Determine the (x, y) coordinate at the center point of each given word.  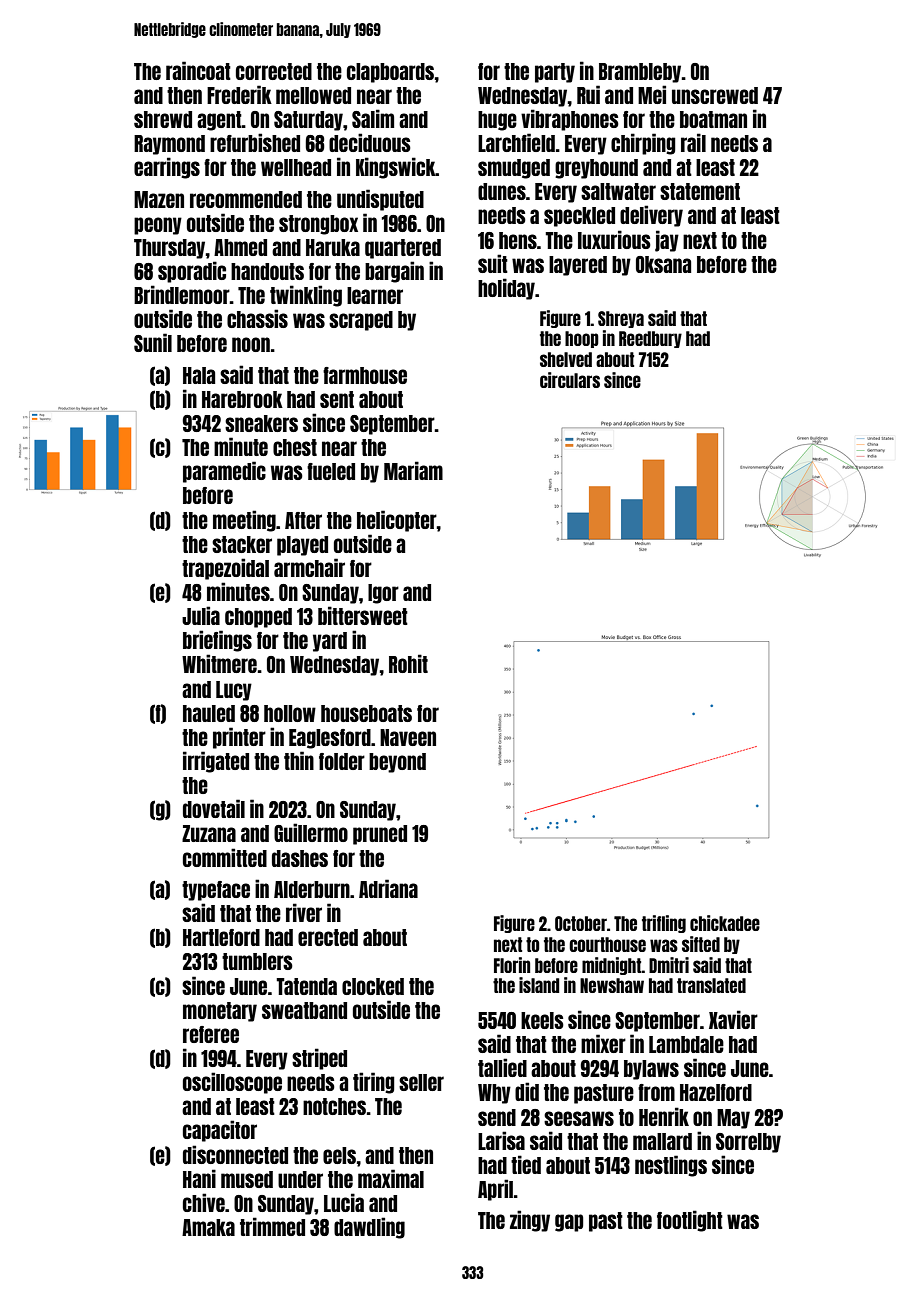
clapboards (391, 73)
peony (158, 226)
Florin (512, 965)
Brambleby (640, 73)
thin (299, 760)
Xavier (733, 1019)
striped (319, 1059)
